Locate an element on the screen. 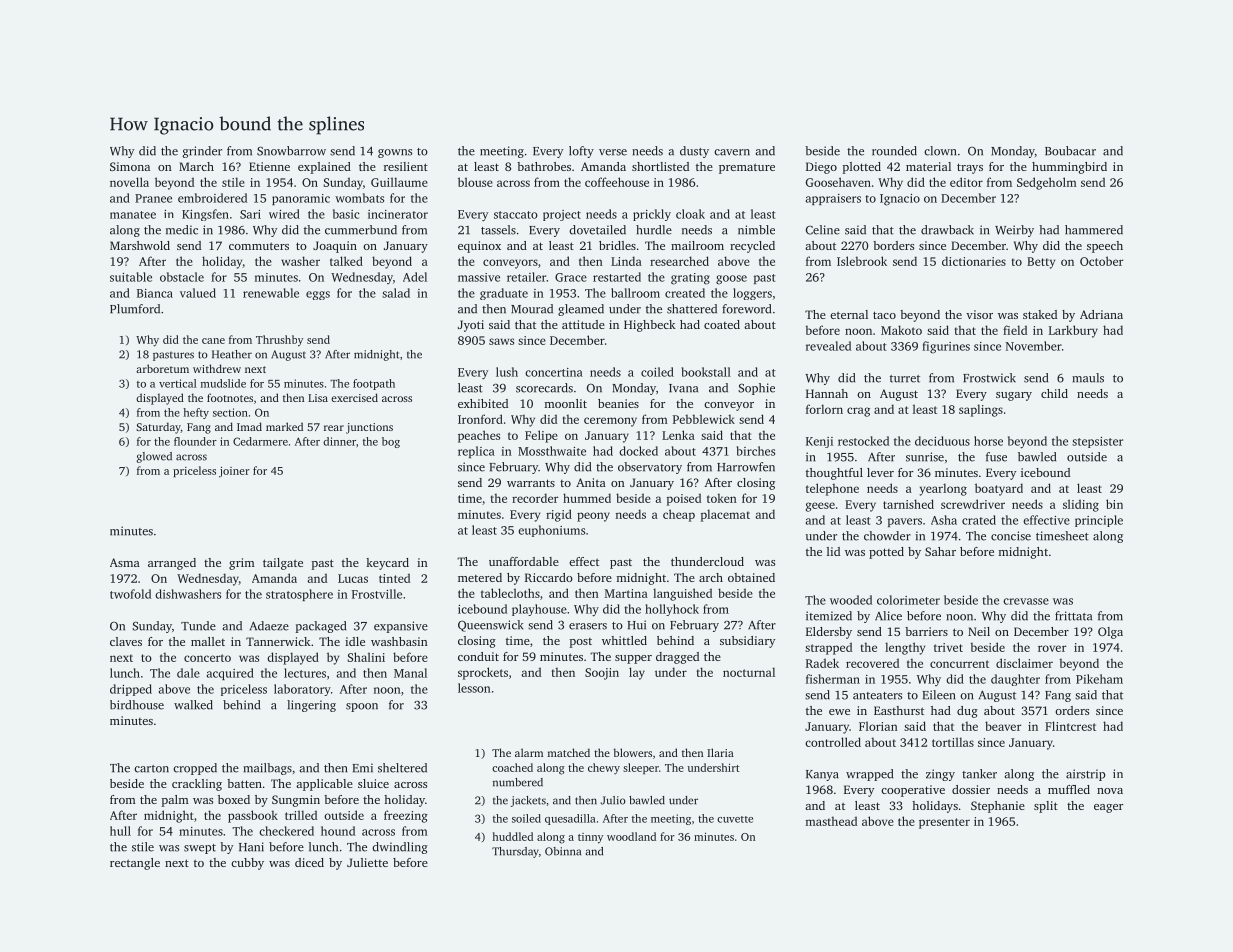  Snowbarrow is located at coordinates (291, 151).
